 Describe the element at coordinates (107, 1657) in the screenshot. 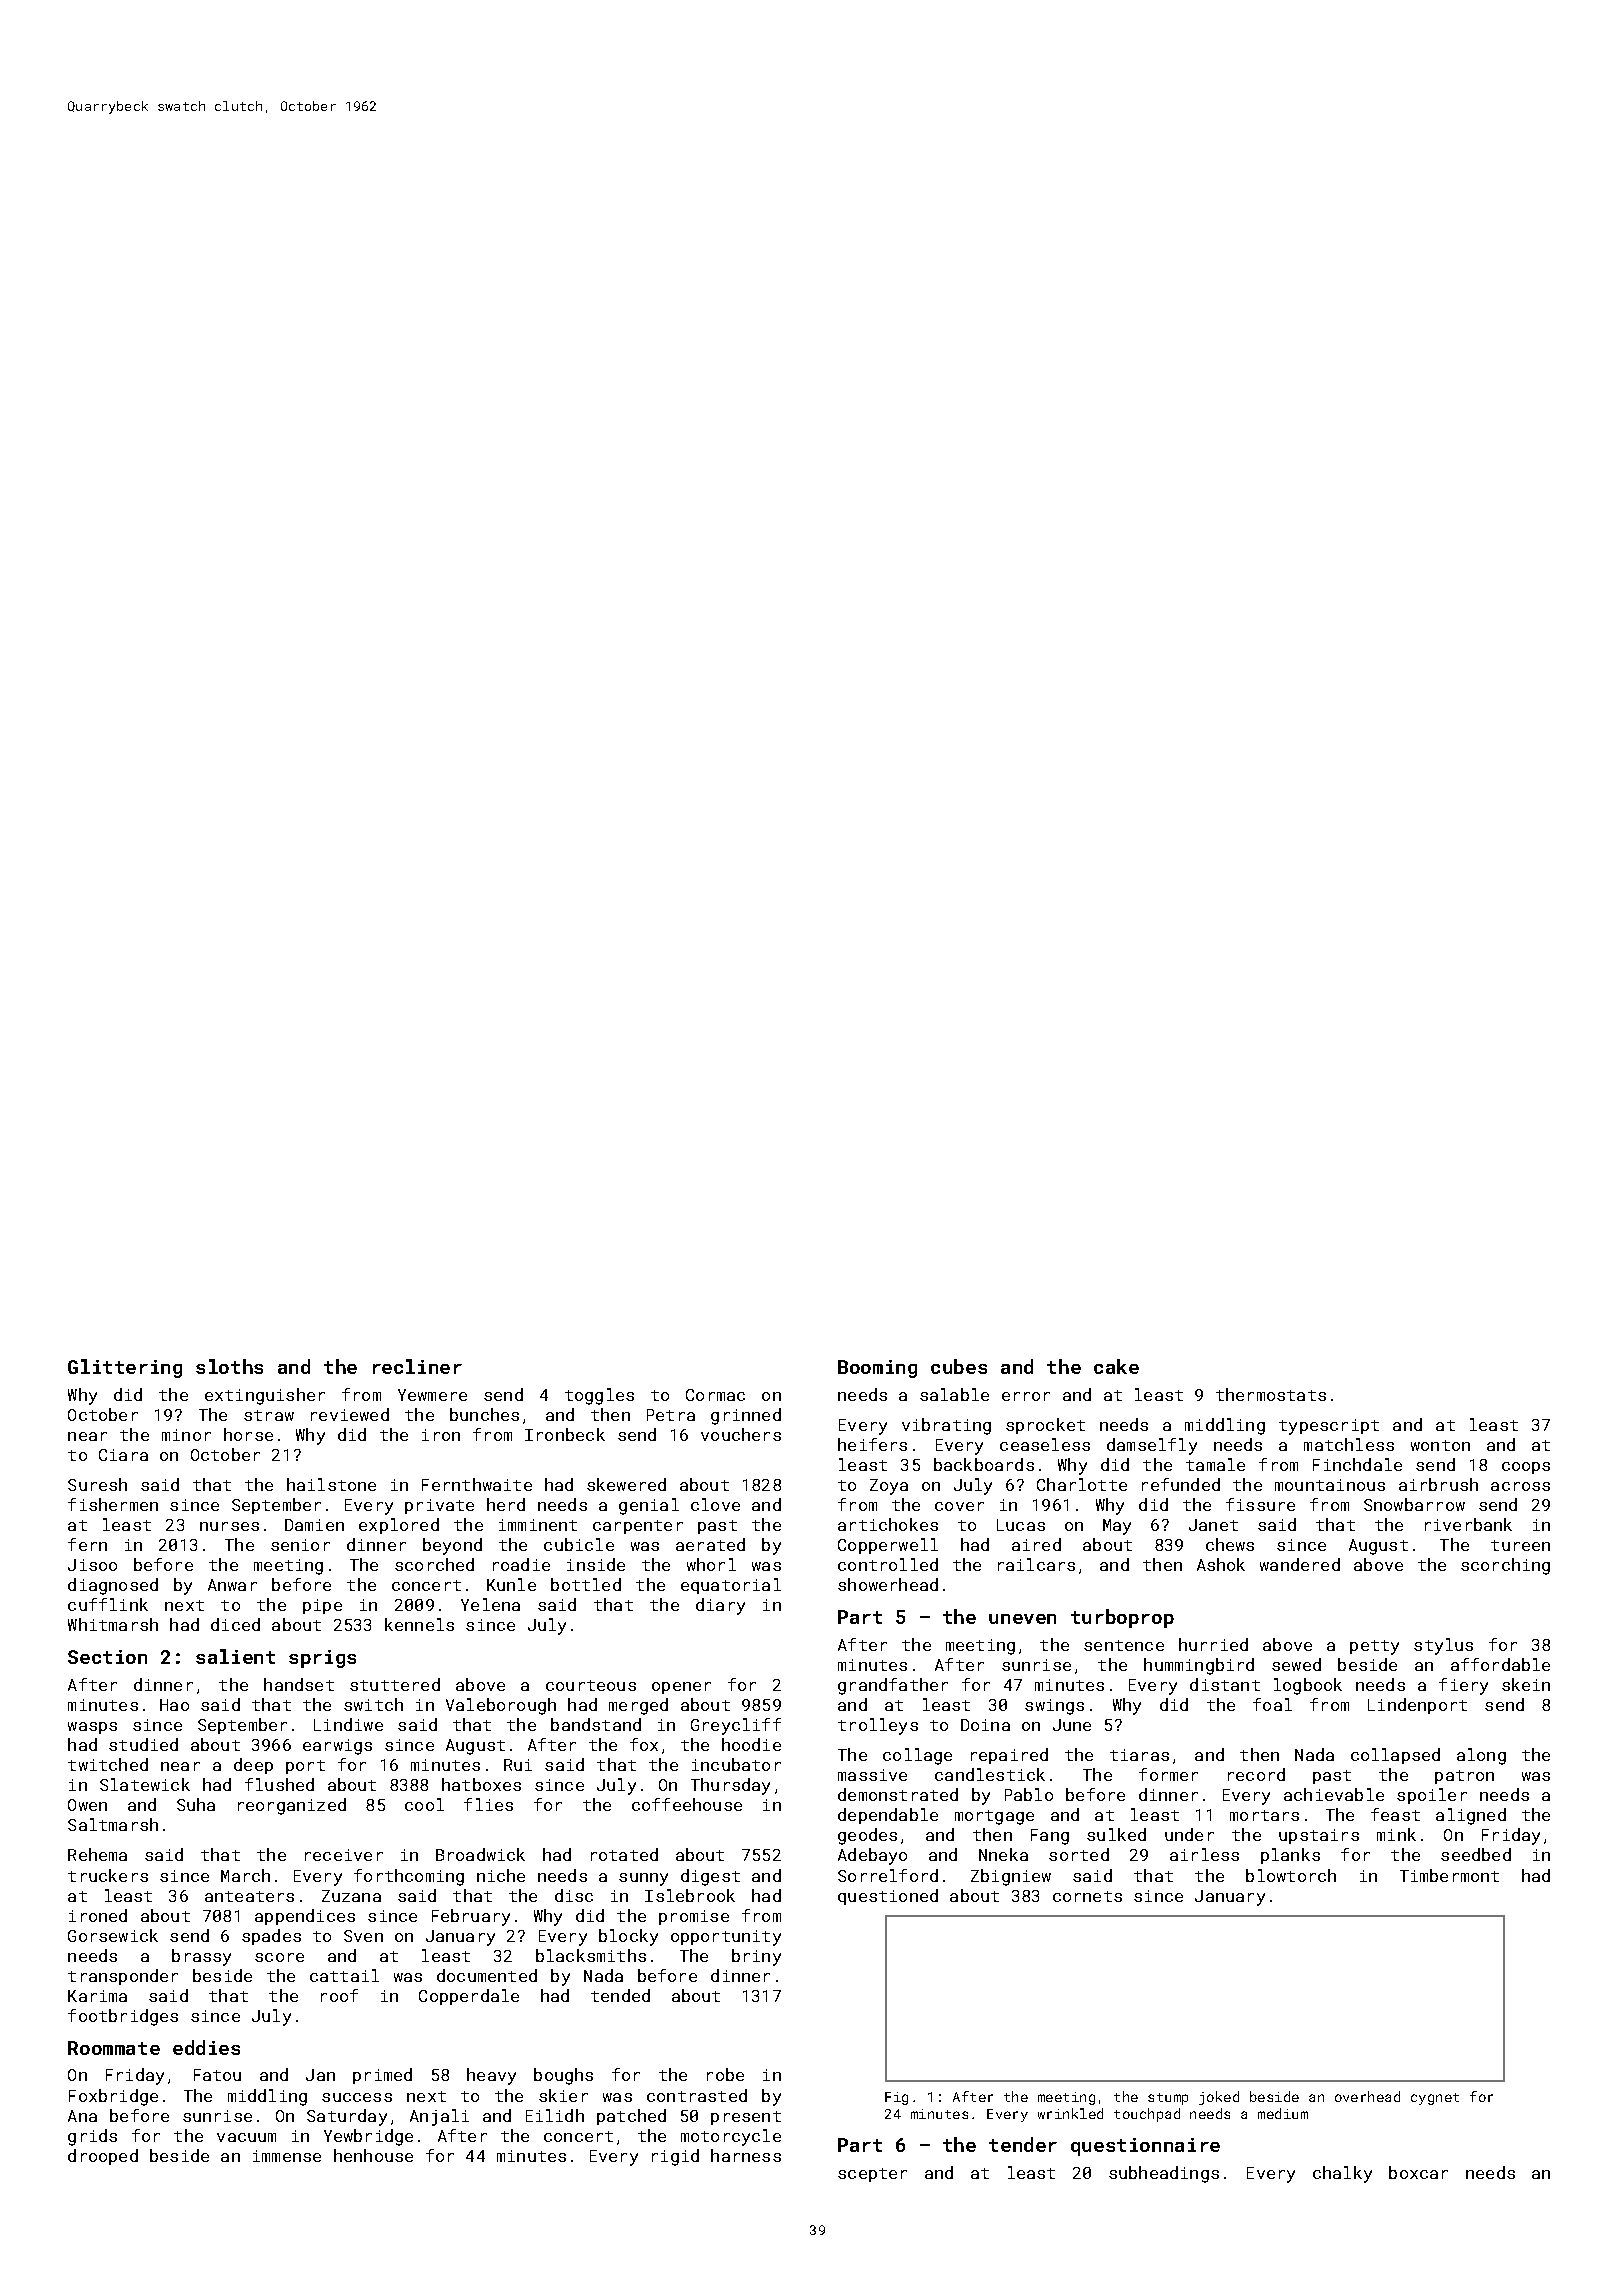

I see `Section` at that location.
